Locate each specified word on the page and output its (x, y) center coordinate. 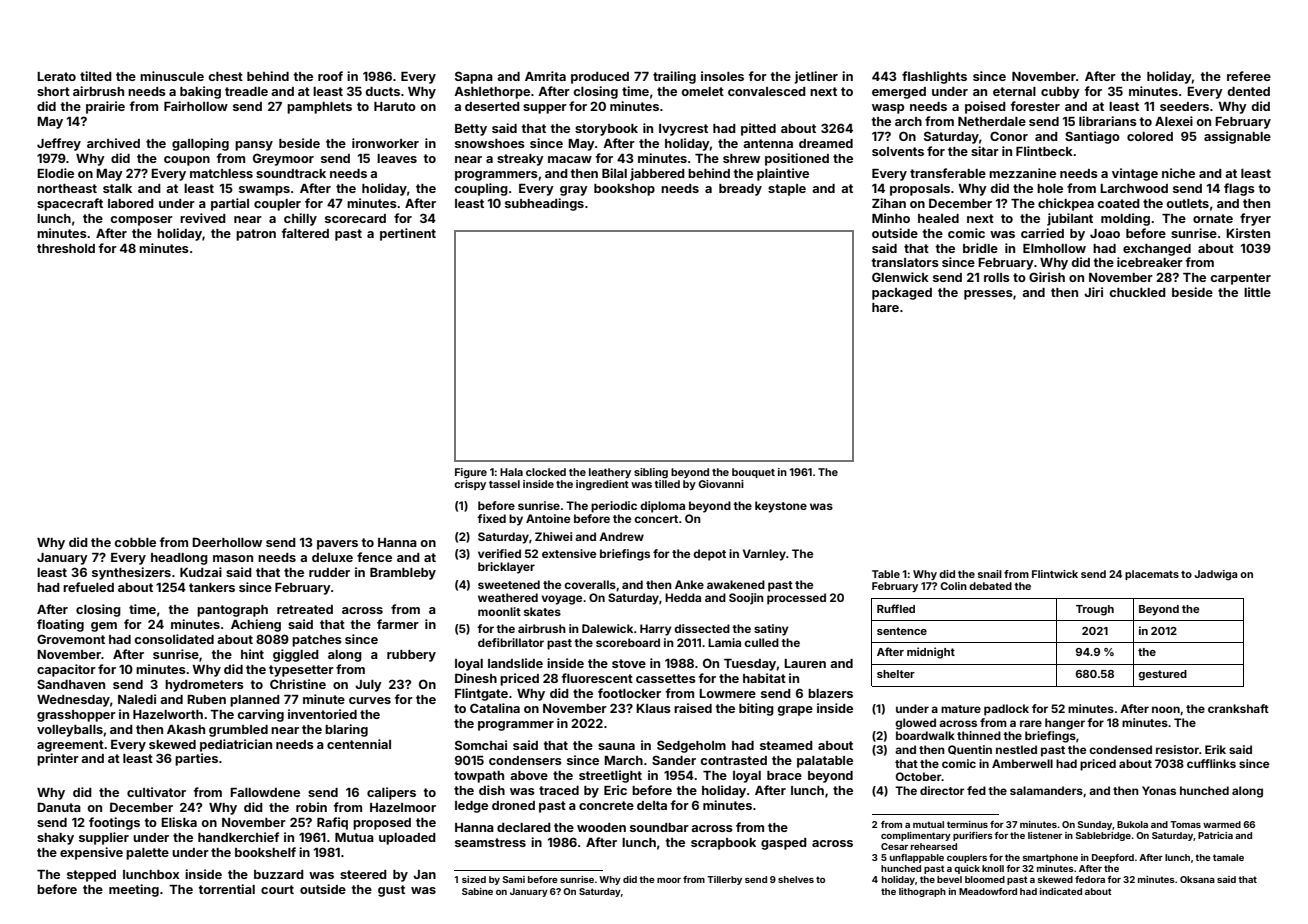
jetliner (816, 77)
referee (1249, 76)
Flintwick (1055, 574)
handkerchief (238, 837)
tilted (96, 76)
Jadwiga (1216, 575)
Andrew (621, 536)
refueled (88, 587)
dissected (702, 628)
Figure (471, 473)
